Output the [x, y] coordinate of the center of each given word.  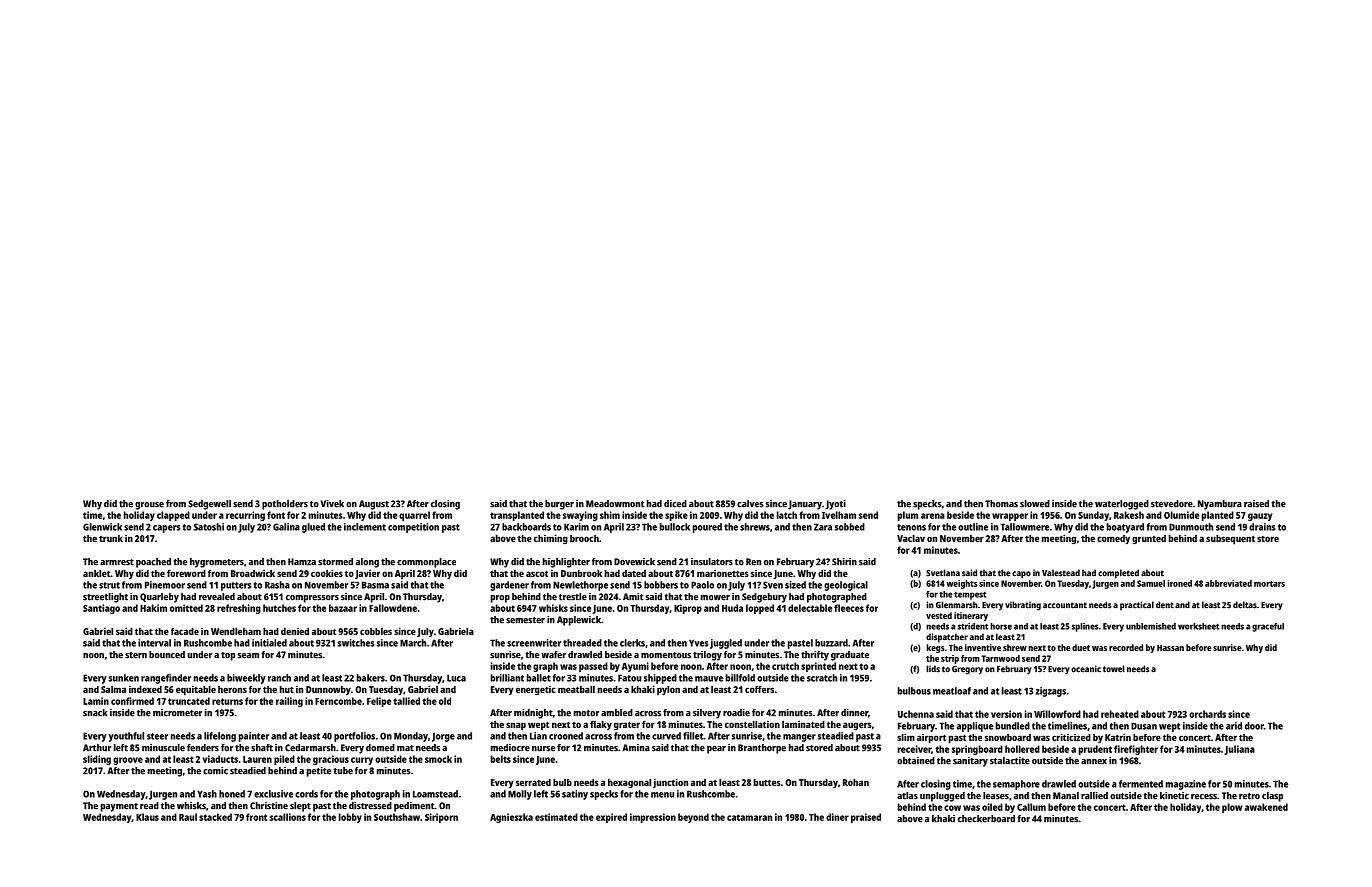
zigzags [1051, 692]
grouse [149, 506]
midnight [533, 714]
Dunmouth [1191, 527]
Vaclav [911, 538]
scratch [822, 678]
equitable [196, 691]
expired [611, 818]
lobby [350, 818]
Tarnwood [1000, 658]
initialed [269, 643]
